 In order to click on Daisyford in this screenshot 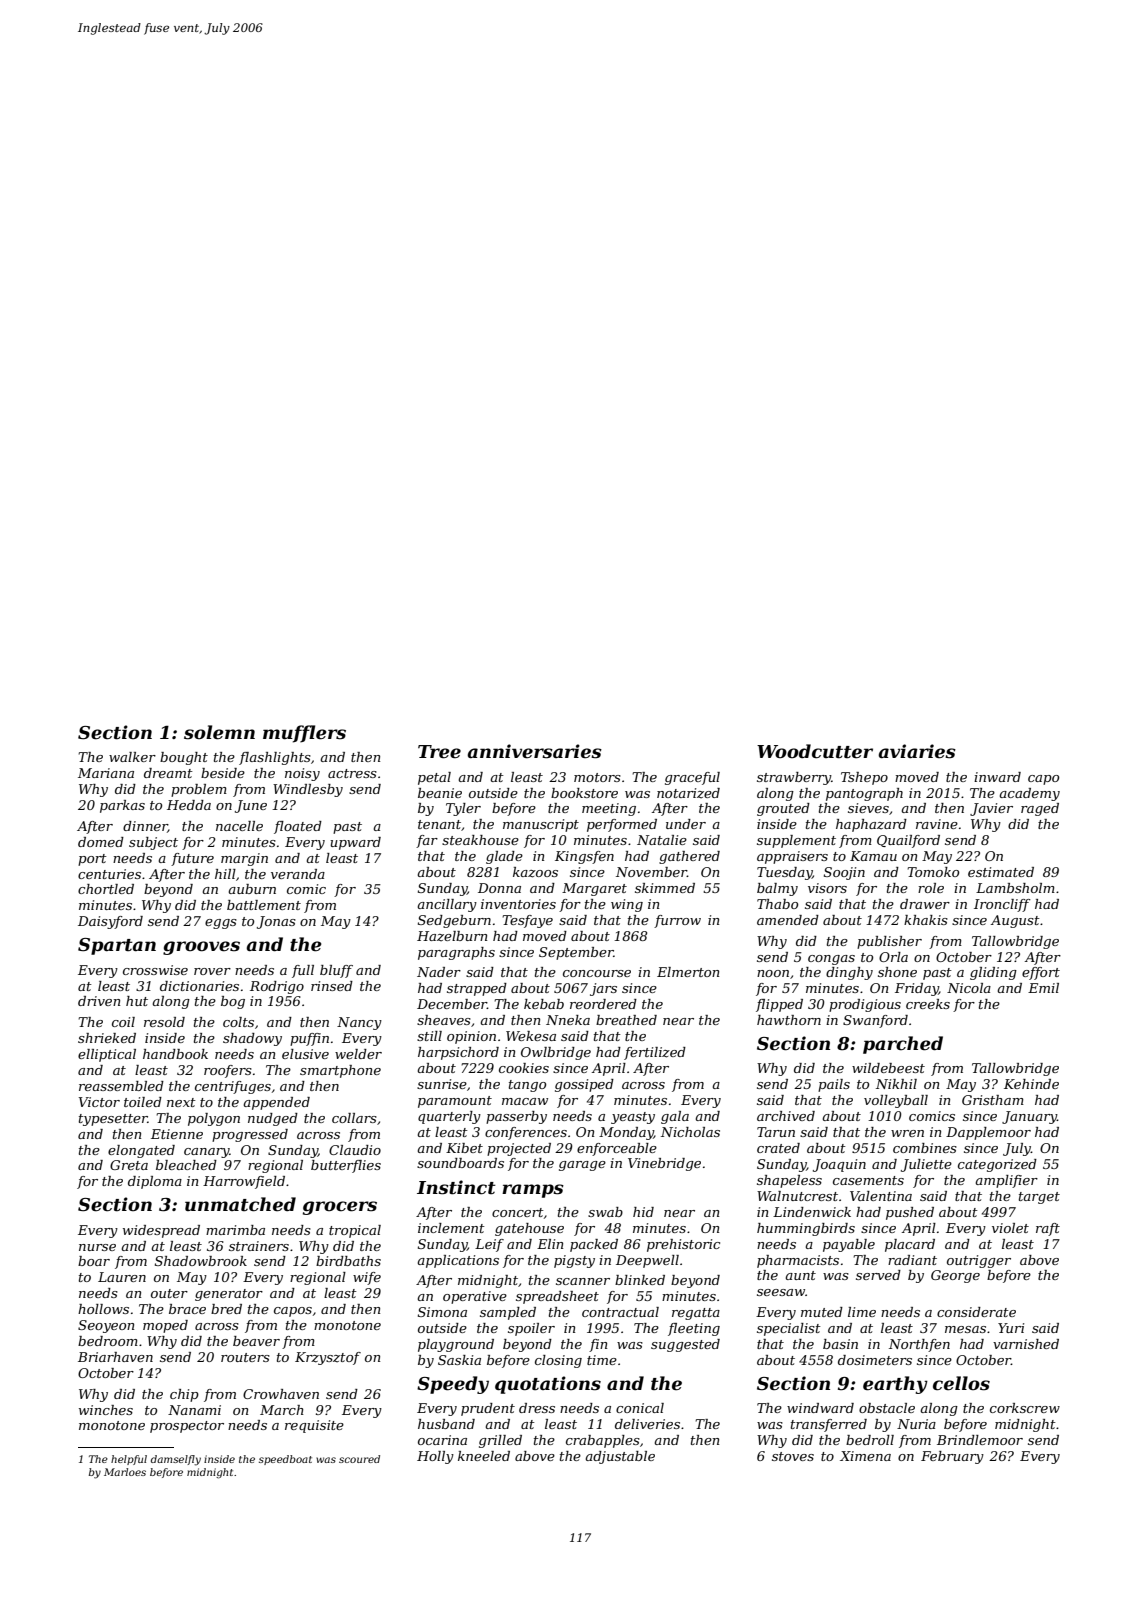, I will do `click(110, 922)`.
